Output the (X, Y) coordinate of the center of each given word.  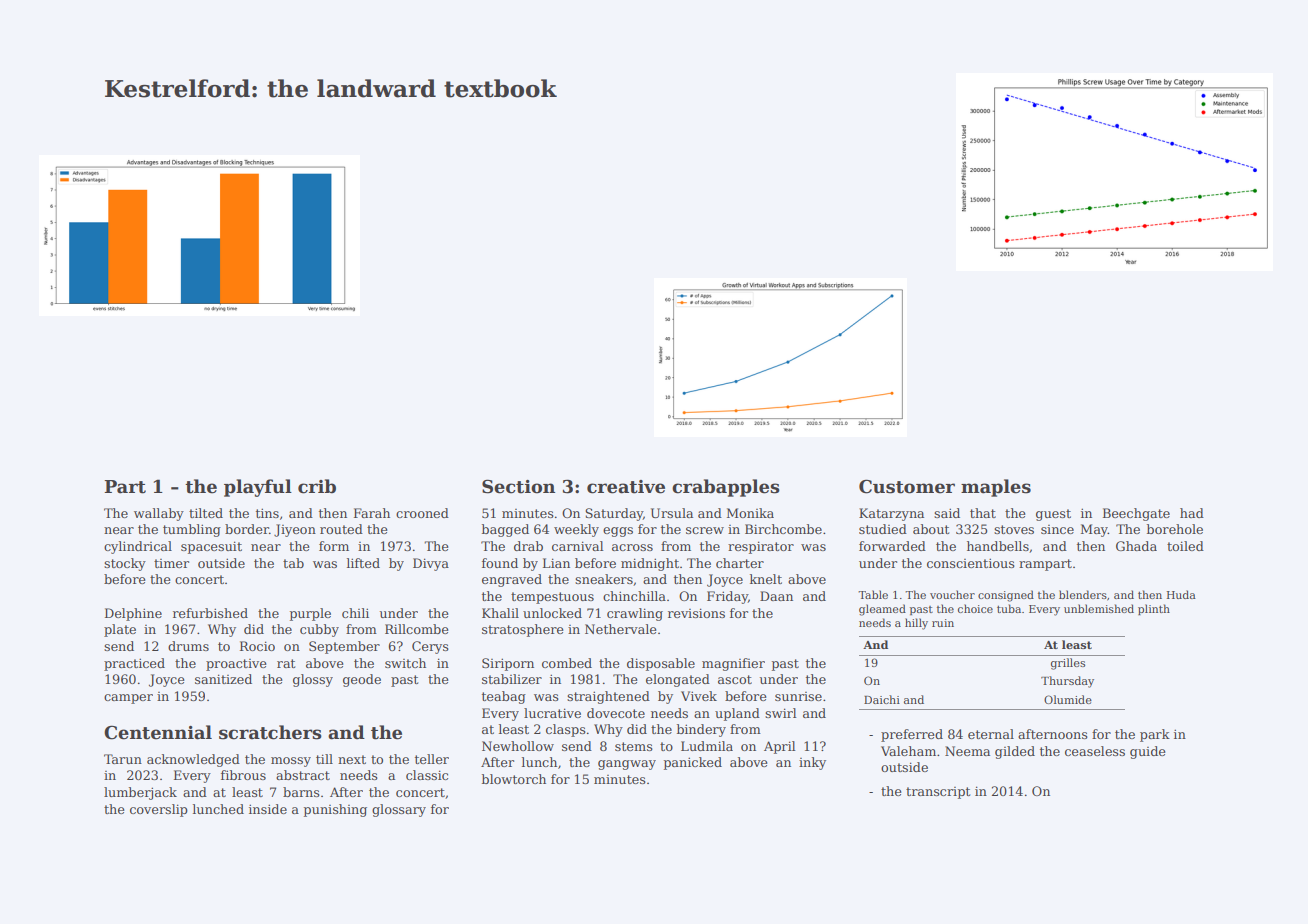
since (1057, 529)
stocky (125, 564)
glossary (399, 810)
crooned (422, 513)
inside (268, 809)
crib (317, 486)
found (500, 563)
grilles (1068, 664)
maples (996, 488)
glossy (313, 680)
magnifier (733, 664)
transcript (938, 793)
